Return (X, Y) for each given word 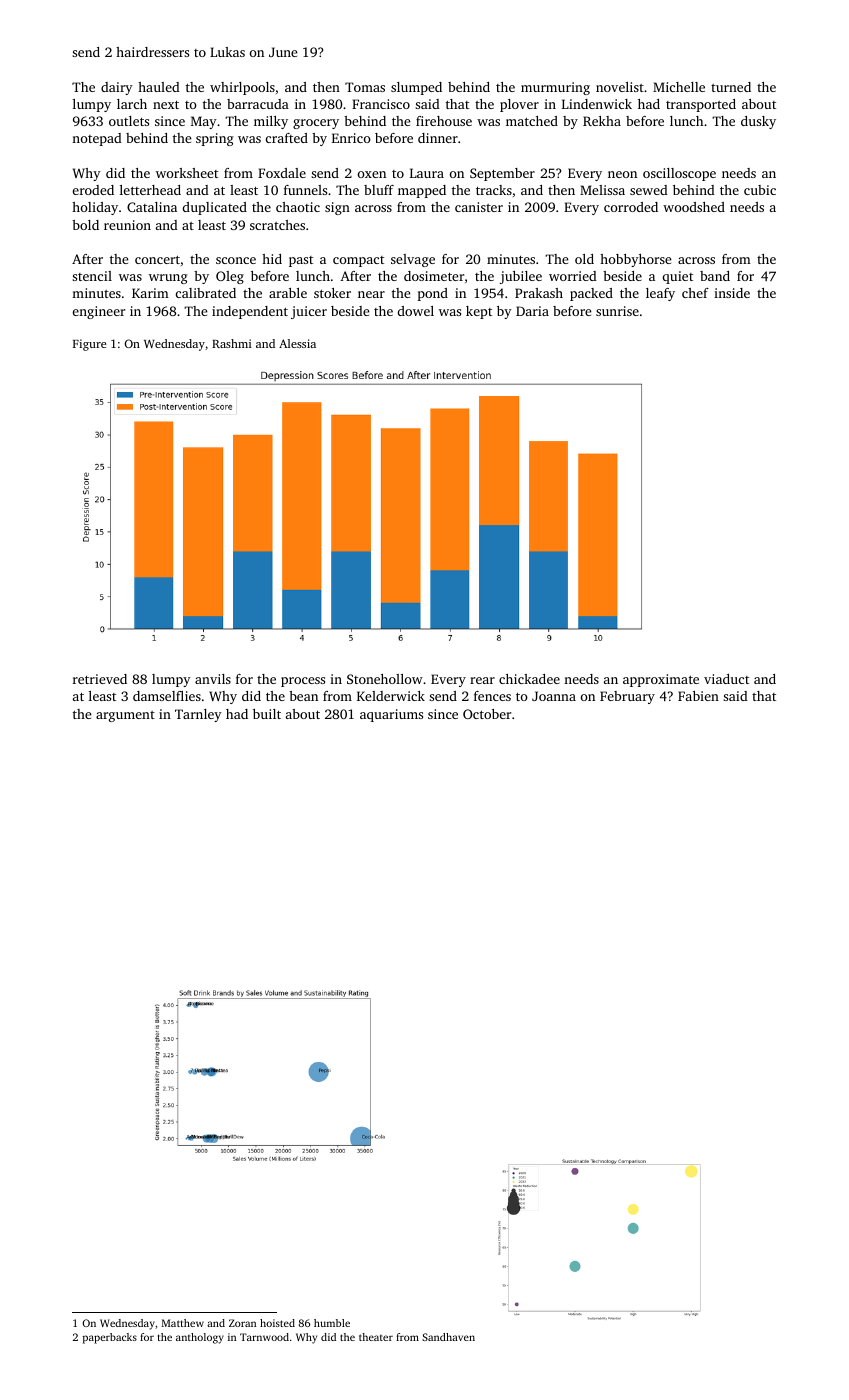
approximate (661, 680)
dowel (416, 311)
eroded (93, 190)
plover (519, 105)
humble (332, 1323)
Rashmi (232, 343)
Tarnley (198, 715)
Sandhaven (448, 1337)
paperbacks (110, 1338)
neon (622, 174)
